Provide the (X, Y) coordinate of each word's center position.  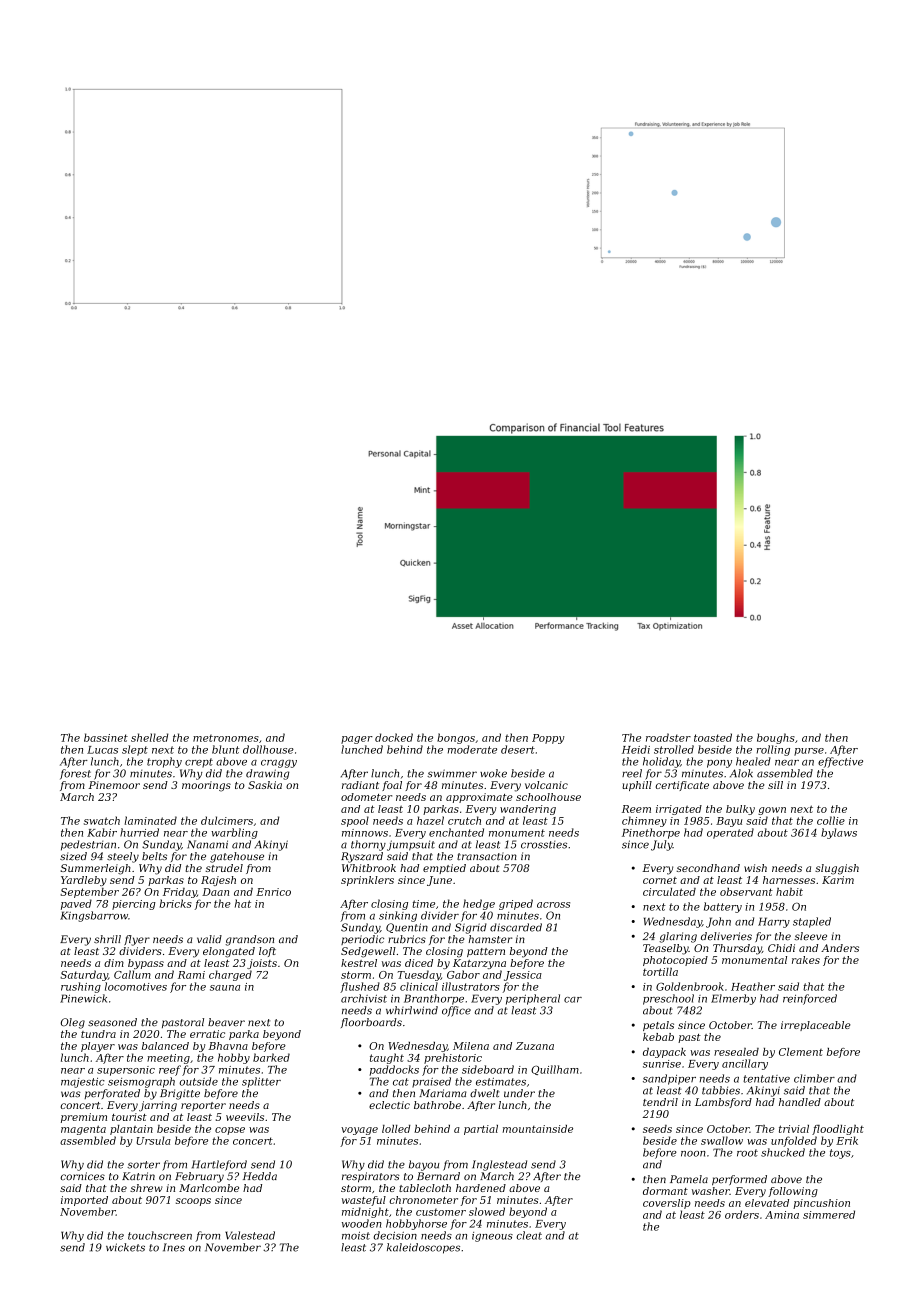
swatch (102, 820)
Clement (801, 1052)
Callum (132, 974)
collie (831, 820)
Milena (471, 1046)
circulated (669, 892)
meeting (168, 1059)
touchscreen (160, 1235)
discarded (516, 927)
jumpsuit (411, 845)
